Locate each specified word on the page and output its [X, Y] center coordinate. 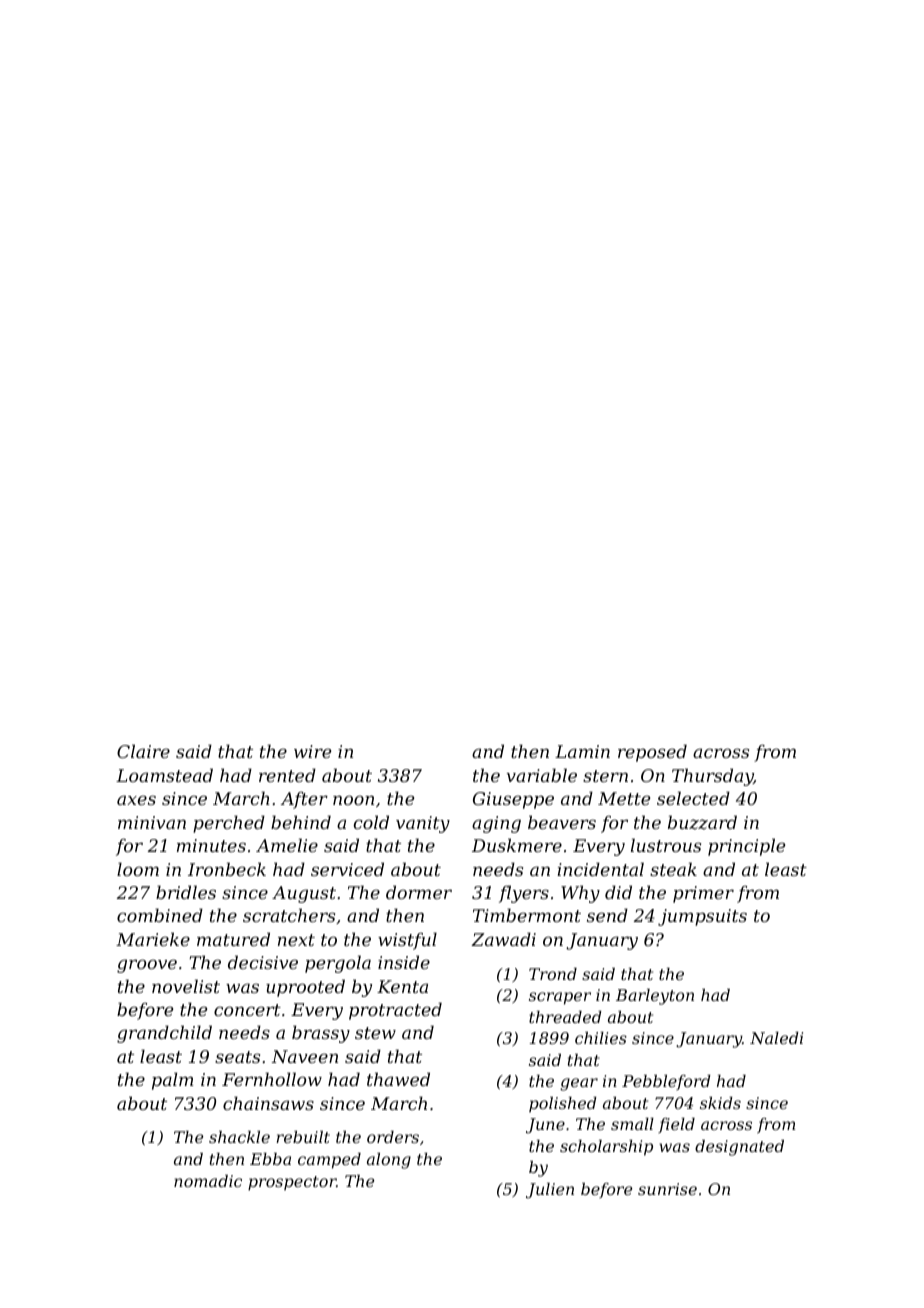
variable [542, 775]
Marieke [153, 939]
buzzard [702, 822]
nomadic [208, 1181]
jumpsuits [702, 917]
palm [172, 1081]
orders [393, 1137]
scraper [560, 998]
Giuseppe [513, 800]
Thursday [712, 777]
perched [229, 824]
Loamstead [164, 775]
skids [720, 1103]
